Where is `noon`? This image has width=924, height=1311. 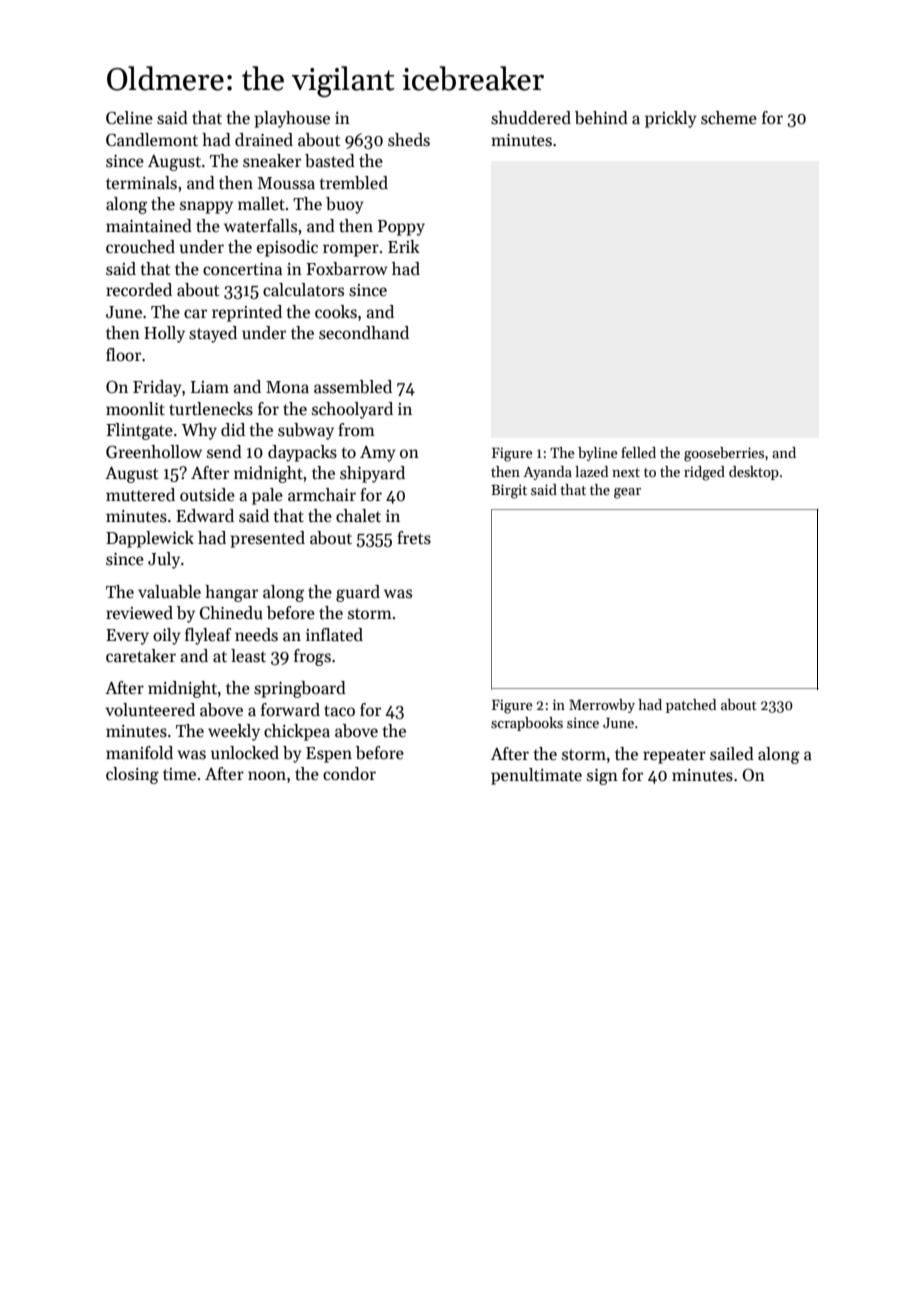 noon is located at coordinates (267, 776).
